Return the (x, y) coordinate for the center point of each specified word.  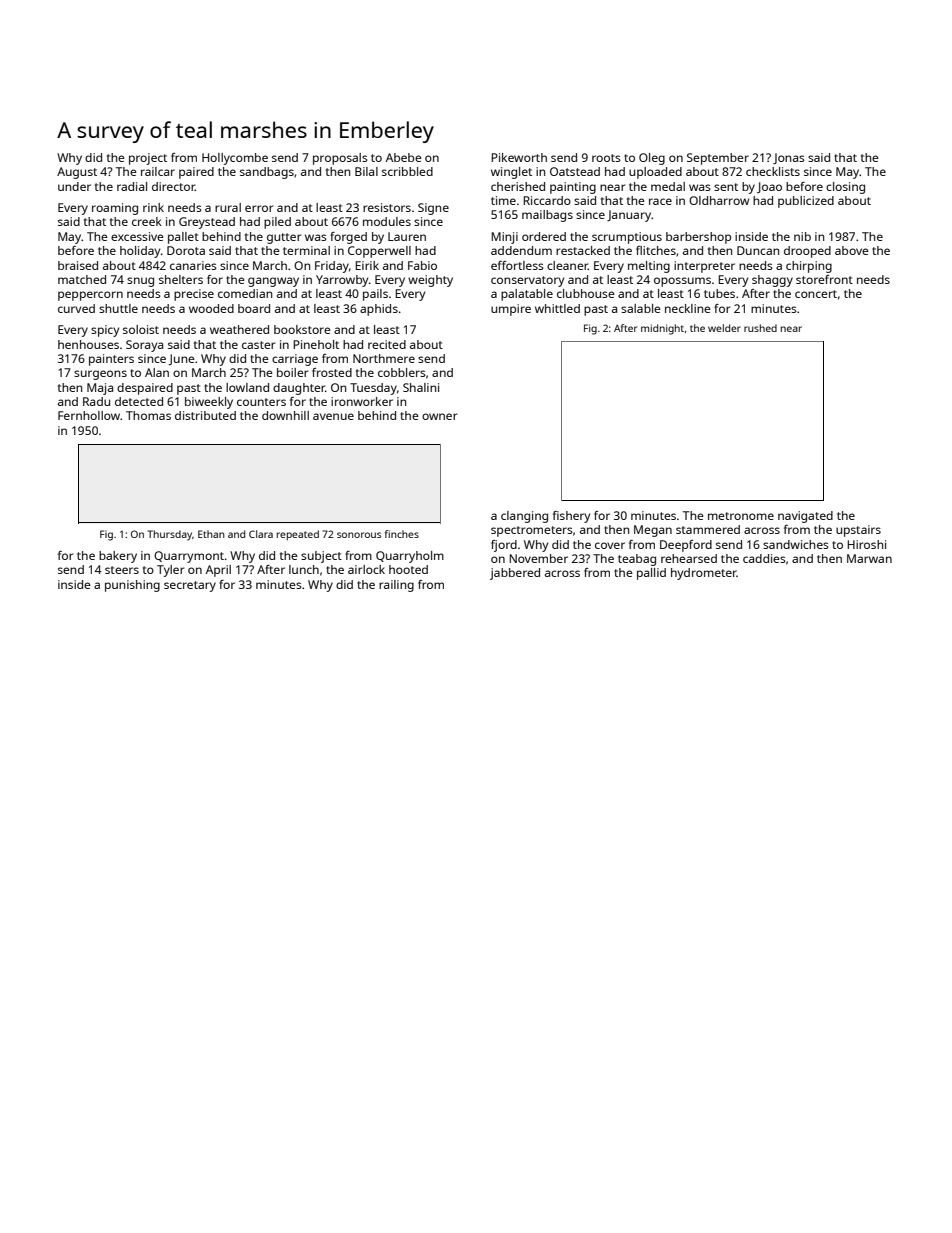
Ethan (211, 534)
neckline (688, 308)
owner (440, 416)
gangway (273, 282)
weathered (239, 329)
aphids (379, 310)
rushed (760, 328)
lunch (304, 569)
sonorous (359, 535)
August (77, 173)
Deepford (686, 546)
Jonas (789, 159)
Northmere (384, 358)
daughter (299, 389)
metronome (741, 516)
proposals (340, 159)
